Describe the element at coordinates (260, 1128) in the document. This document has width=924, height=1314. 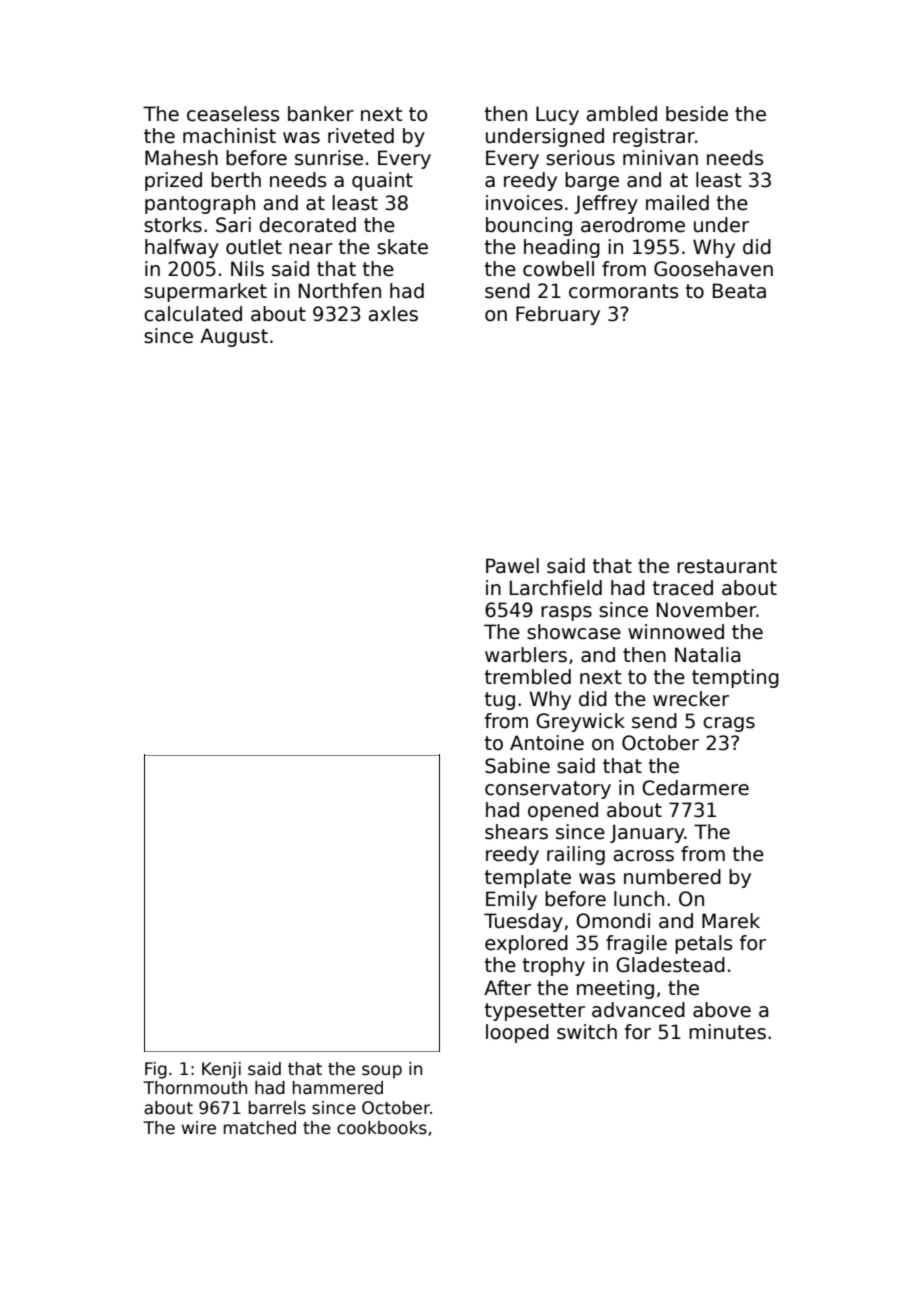
I see `matched` at that location.
